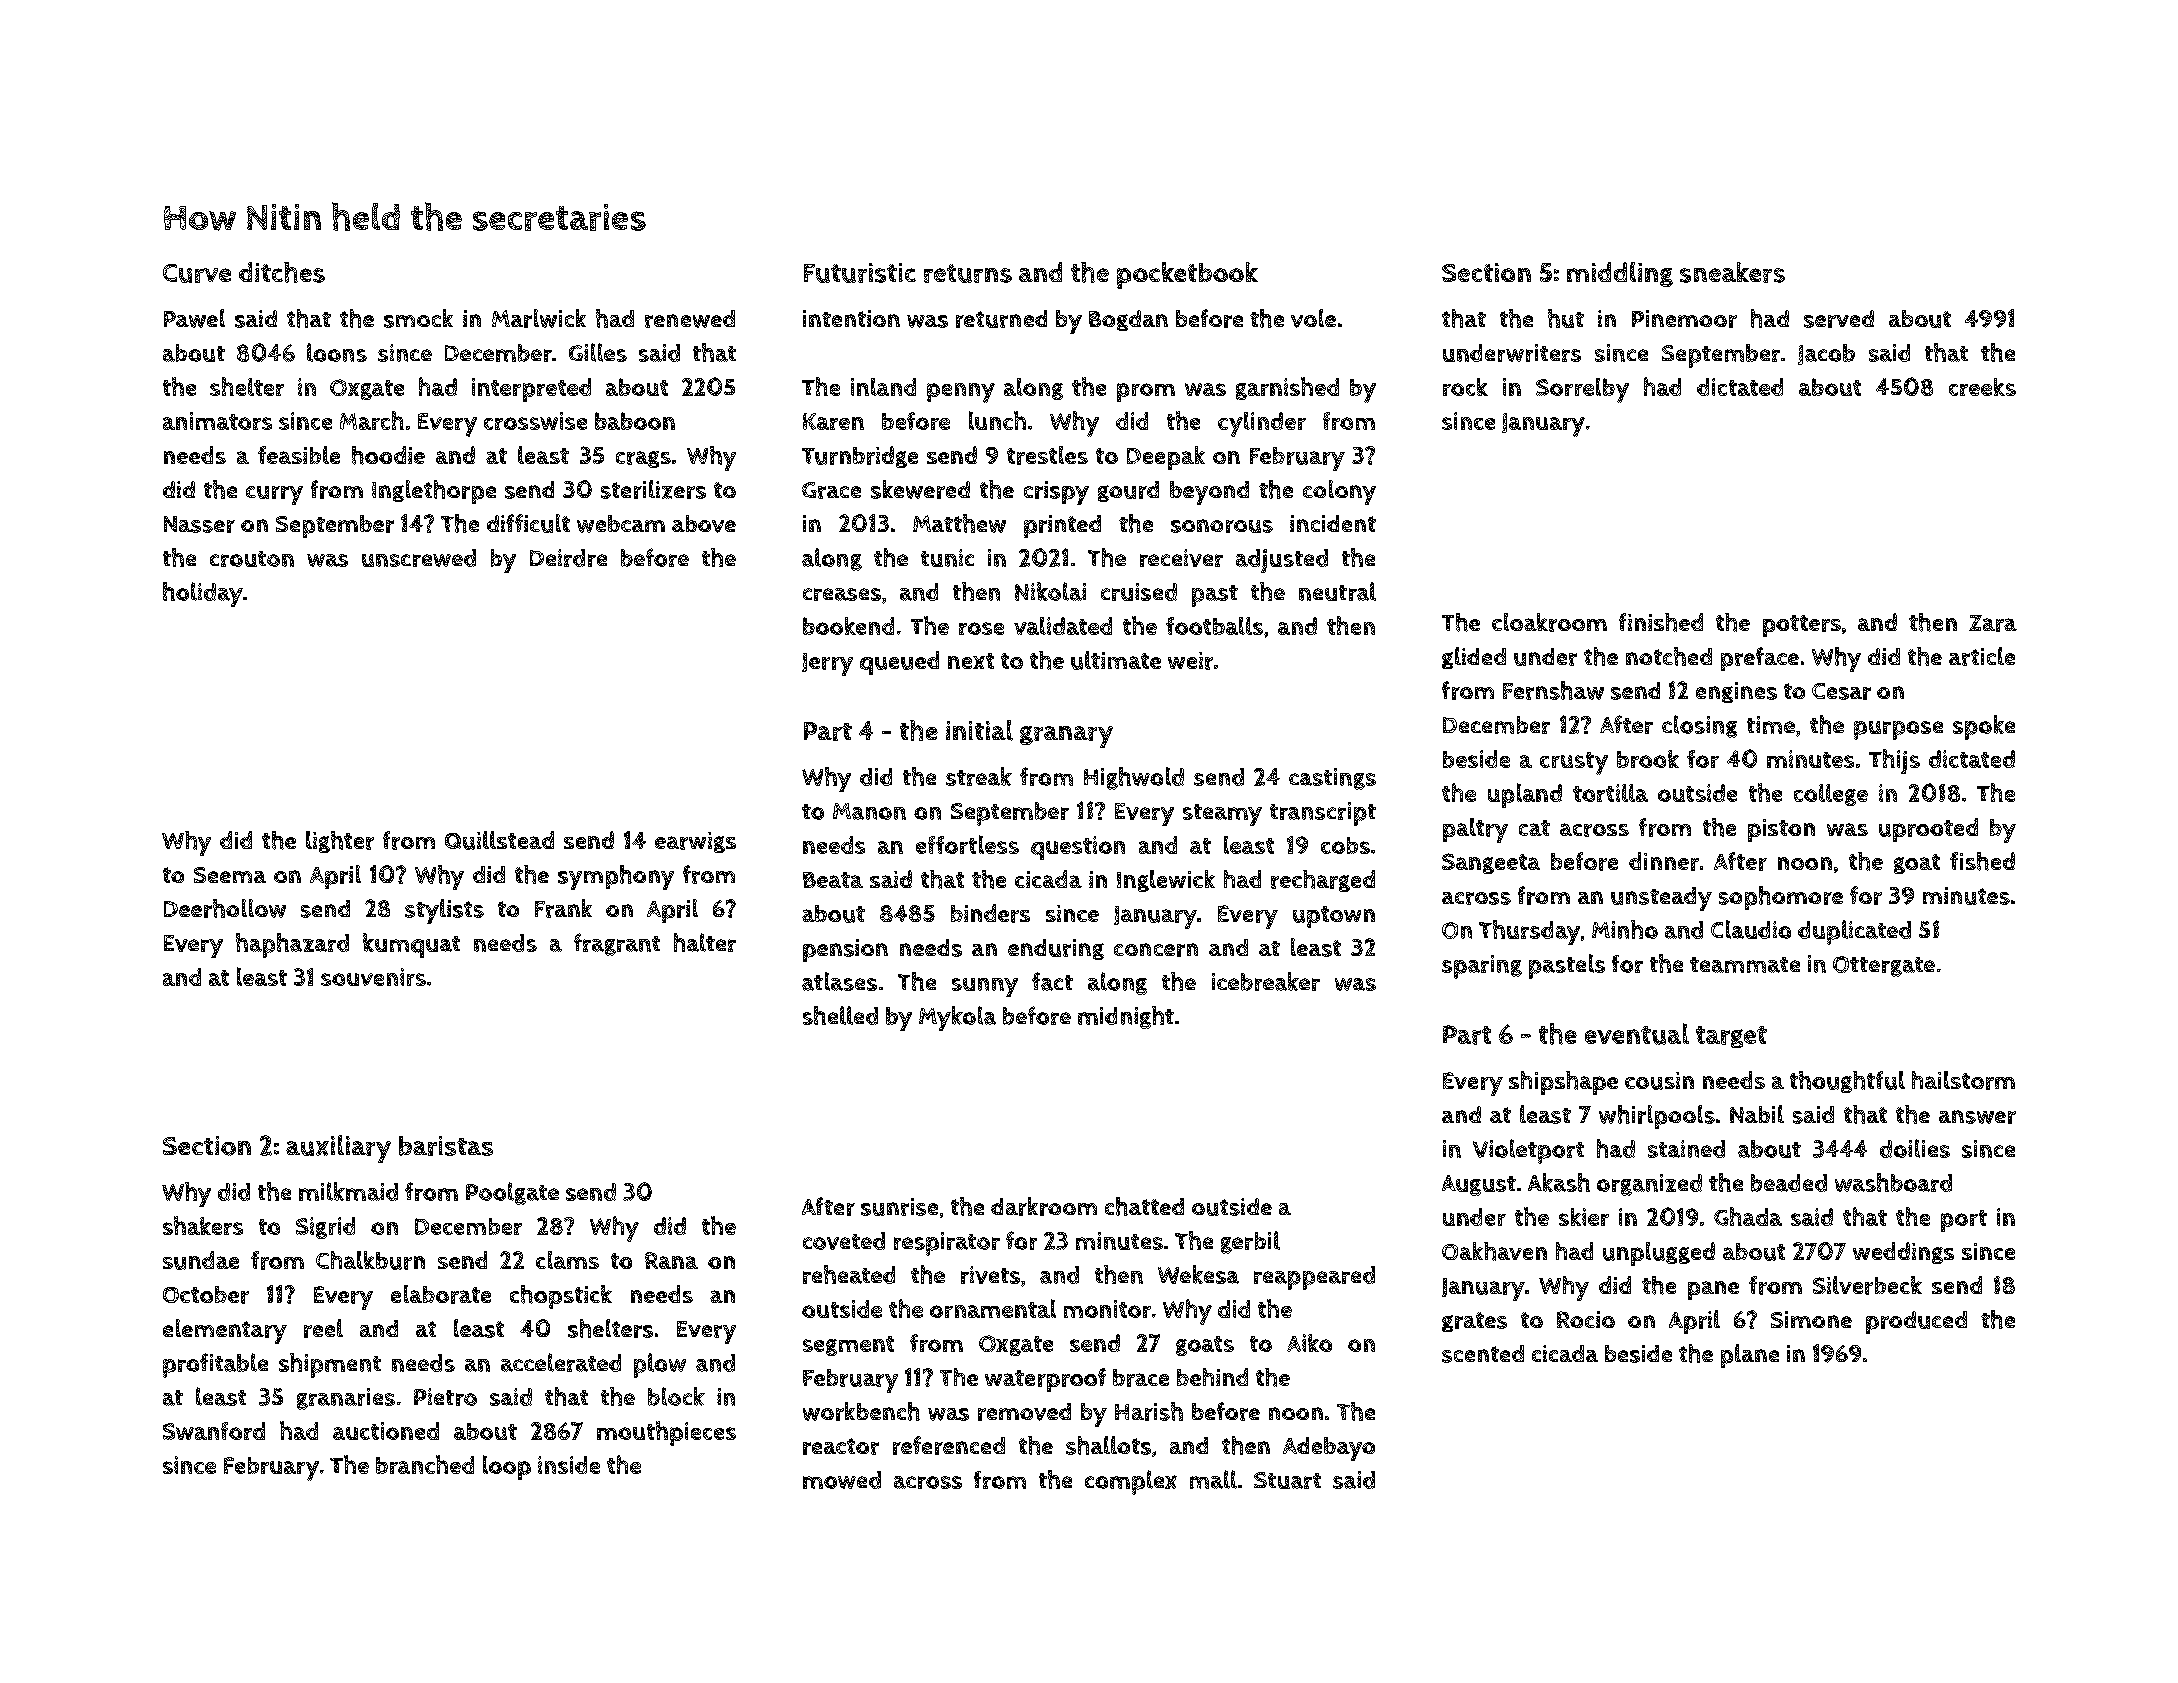 The image size is (2178, 1683). Describe the element at coordinates (214, 1431) in the page. I see `Swanford` at that location.
